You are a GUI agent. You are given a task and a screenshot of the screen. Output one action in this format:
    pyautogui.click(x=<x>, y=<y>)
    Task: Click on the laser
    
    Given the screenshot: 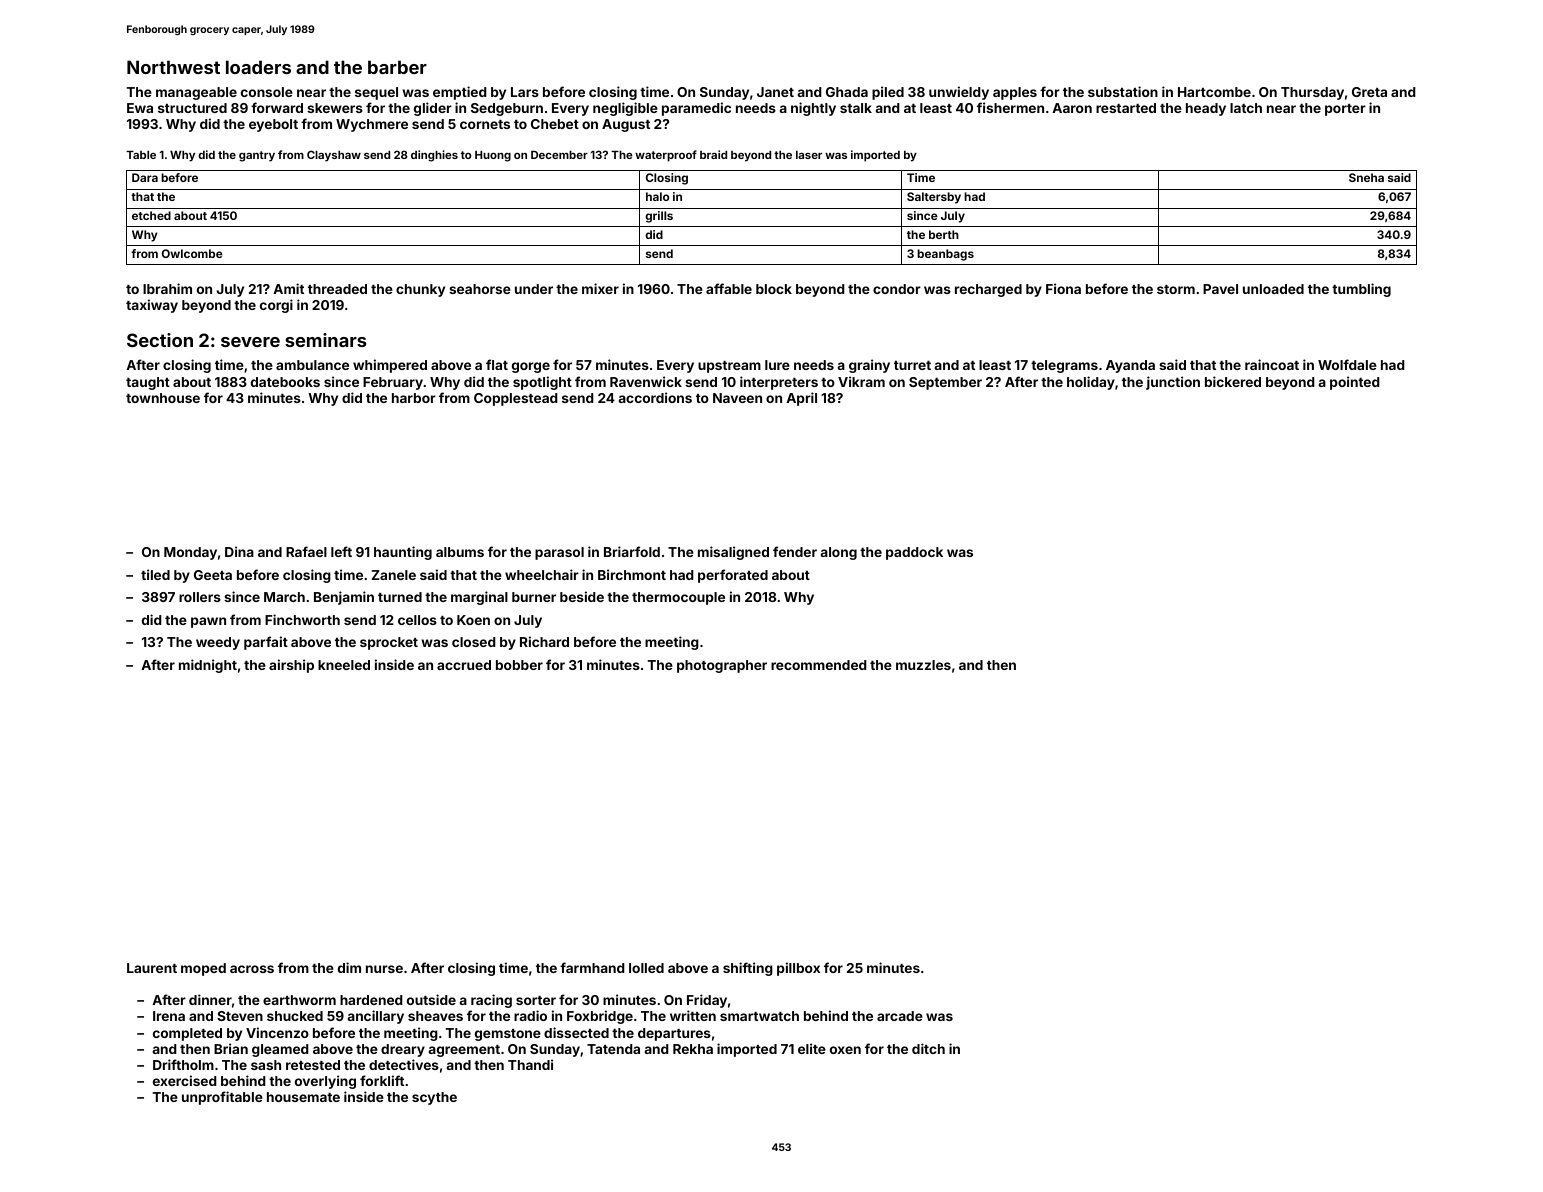 What is the action you would take?
    pyautogui.click(x=809, y=155)
